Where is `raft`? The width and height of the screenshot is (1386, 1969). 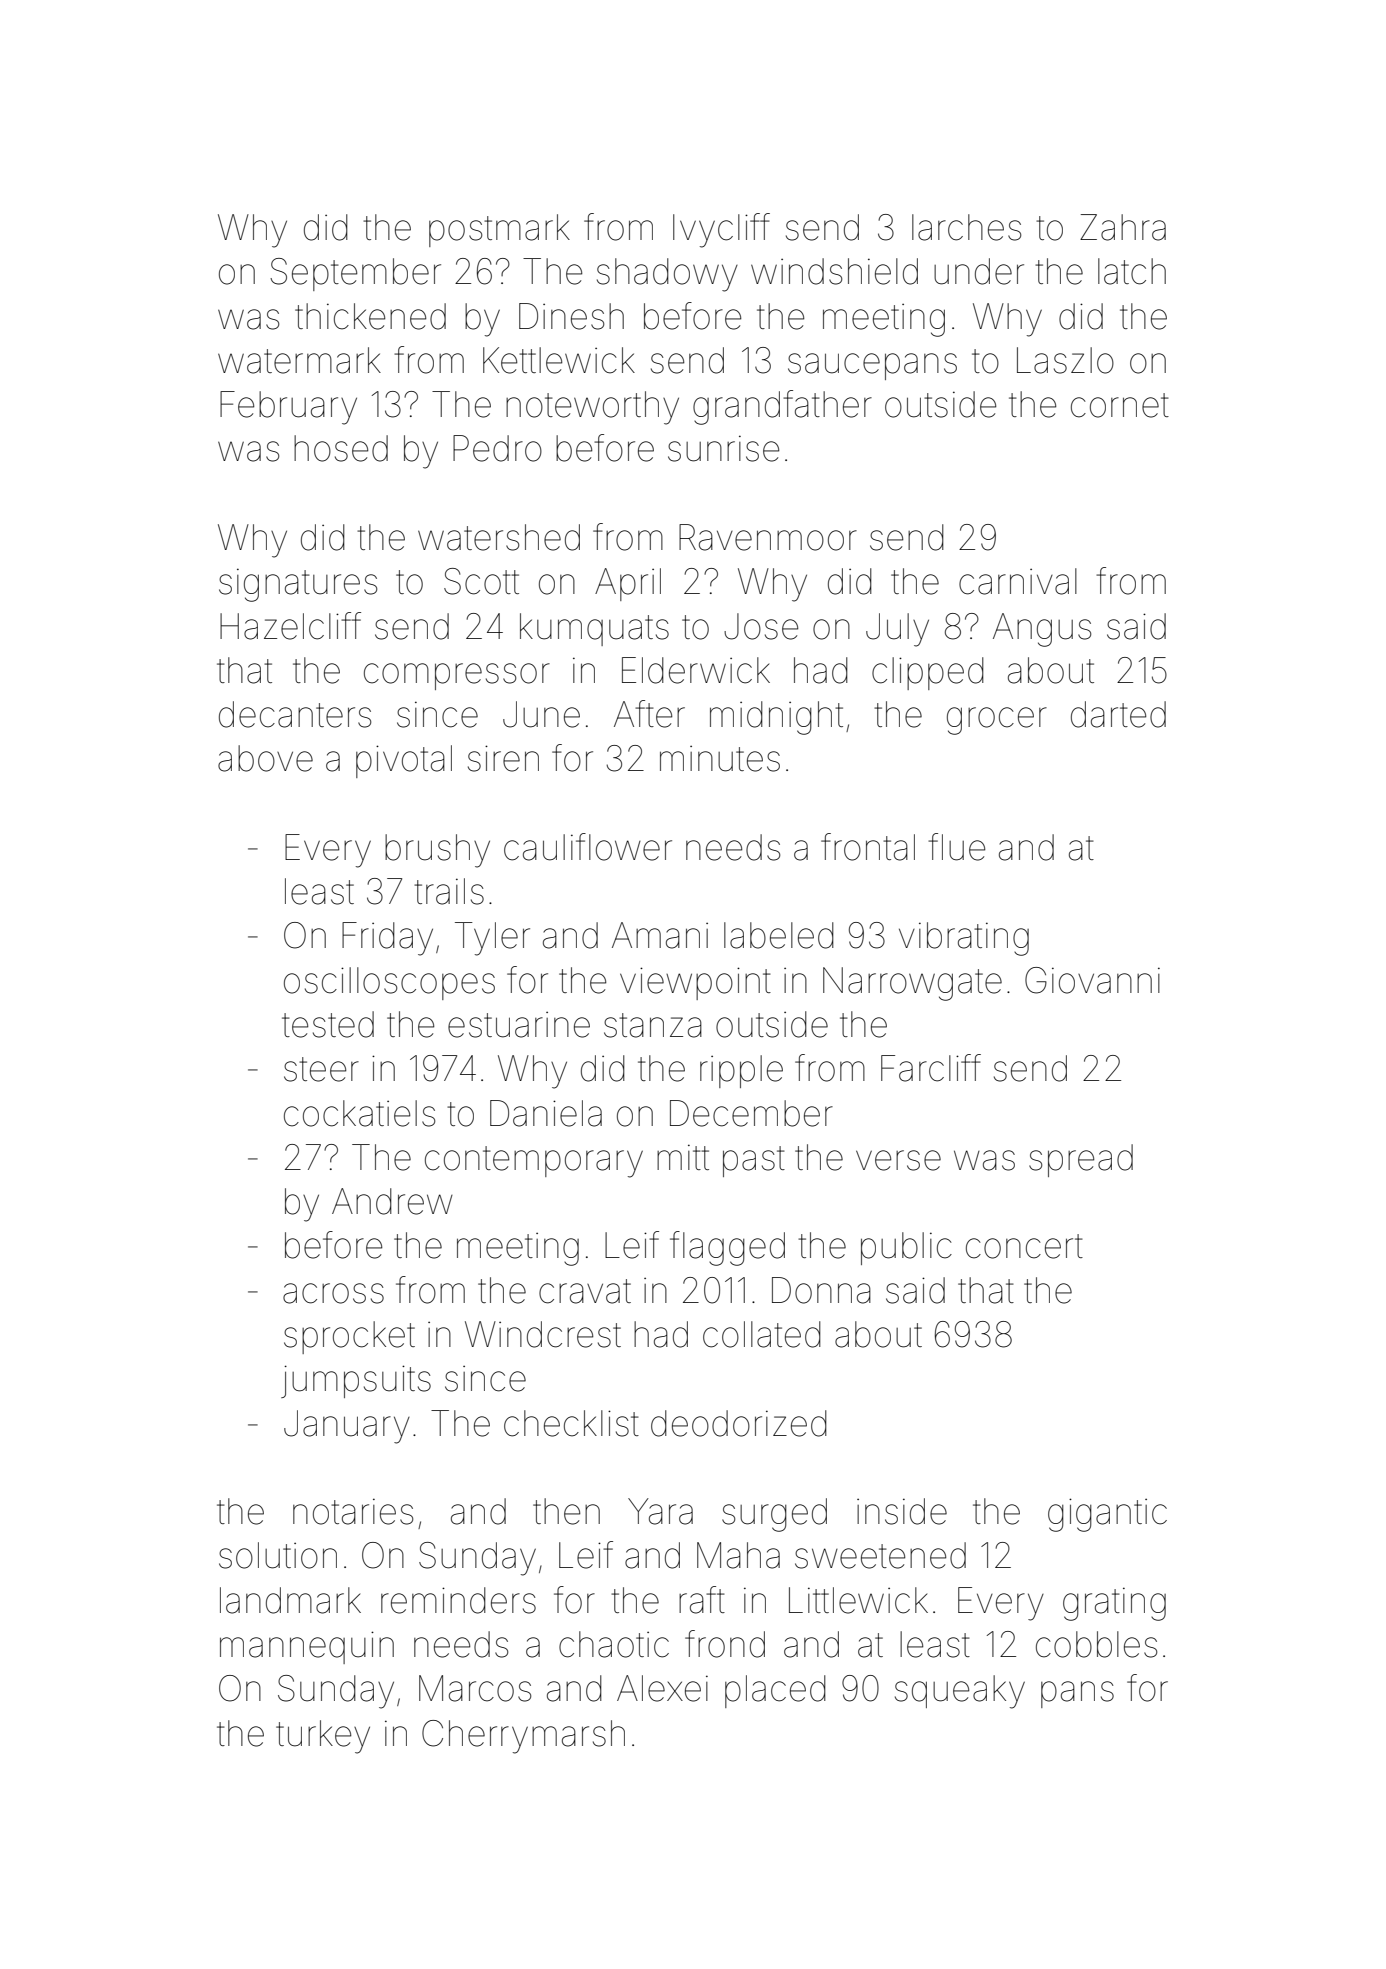
raft is located at coordinates (702, 1600).
